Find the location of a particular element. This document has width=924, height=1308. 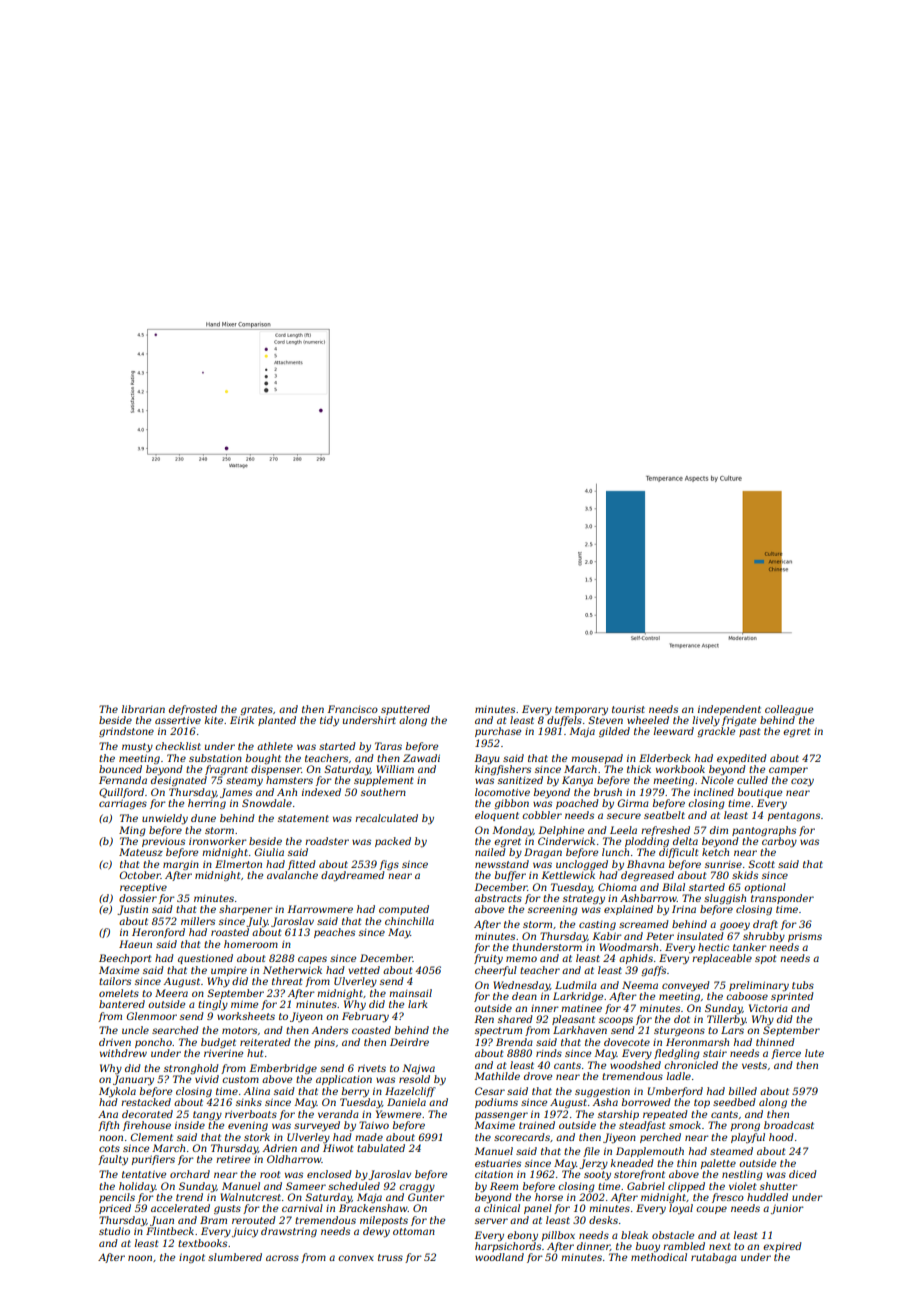

ingot is located at coordinates (192, 1258).
